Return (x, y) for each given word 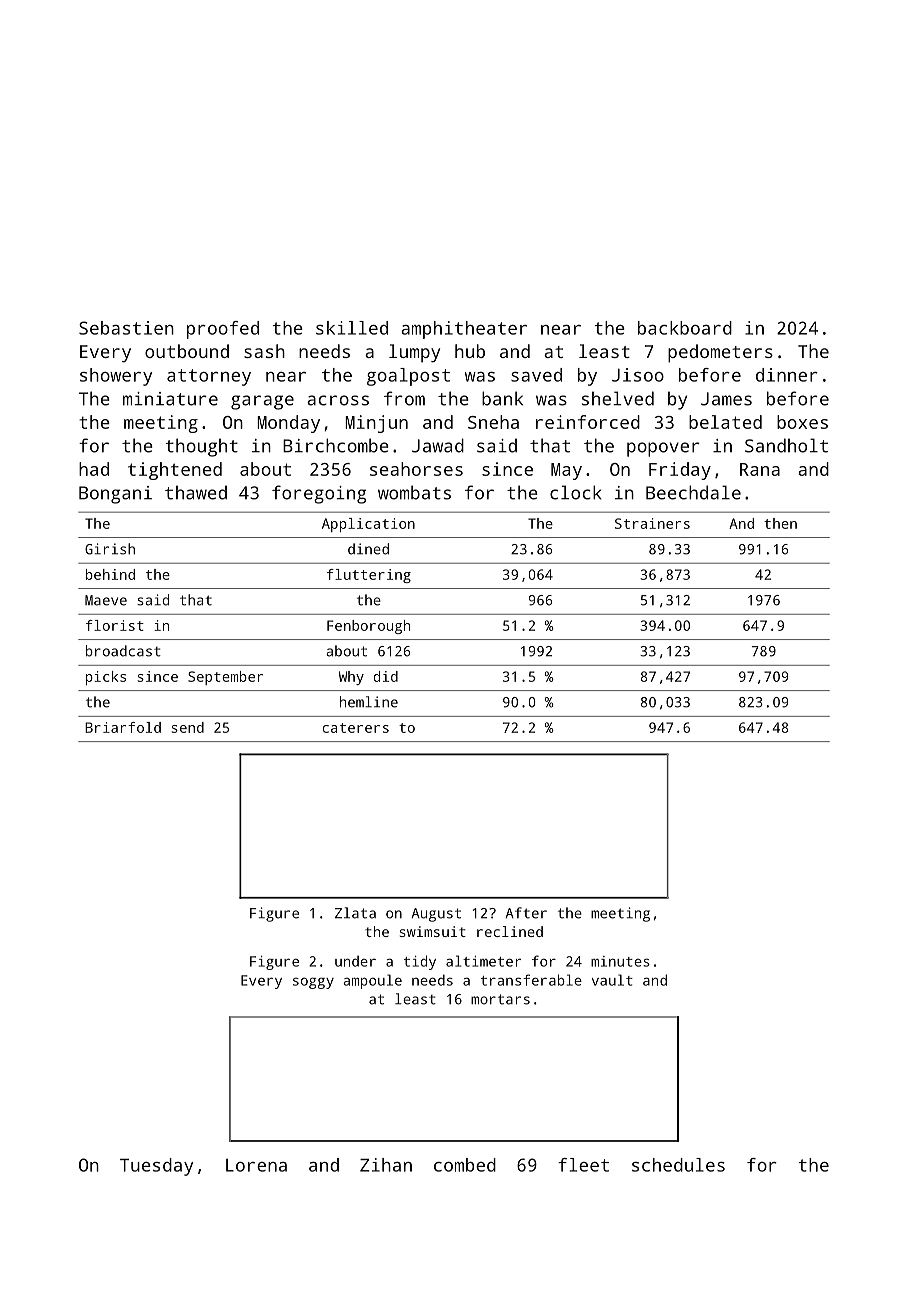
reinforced (588, 422)
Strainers (652, 523)
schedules (678, 1165)
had (94, 469)
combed (465, 1165)
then (780, 523)
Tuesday (157, 1167)
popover (663, 449)
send (188, 727)
